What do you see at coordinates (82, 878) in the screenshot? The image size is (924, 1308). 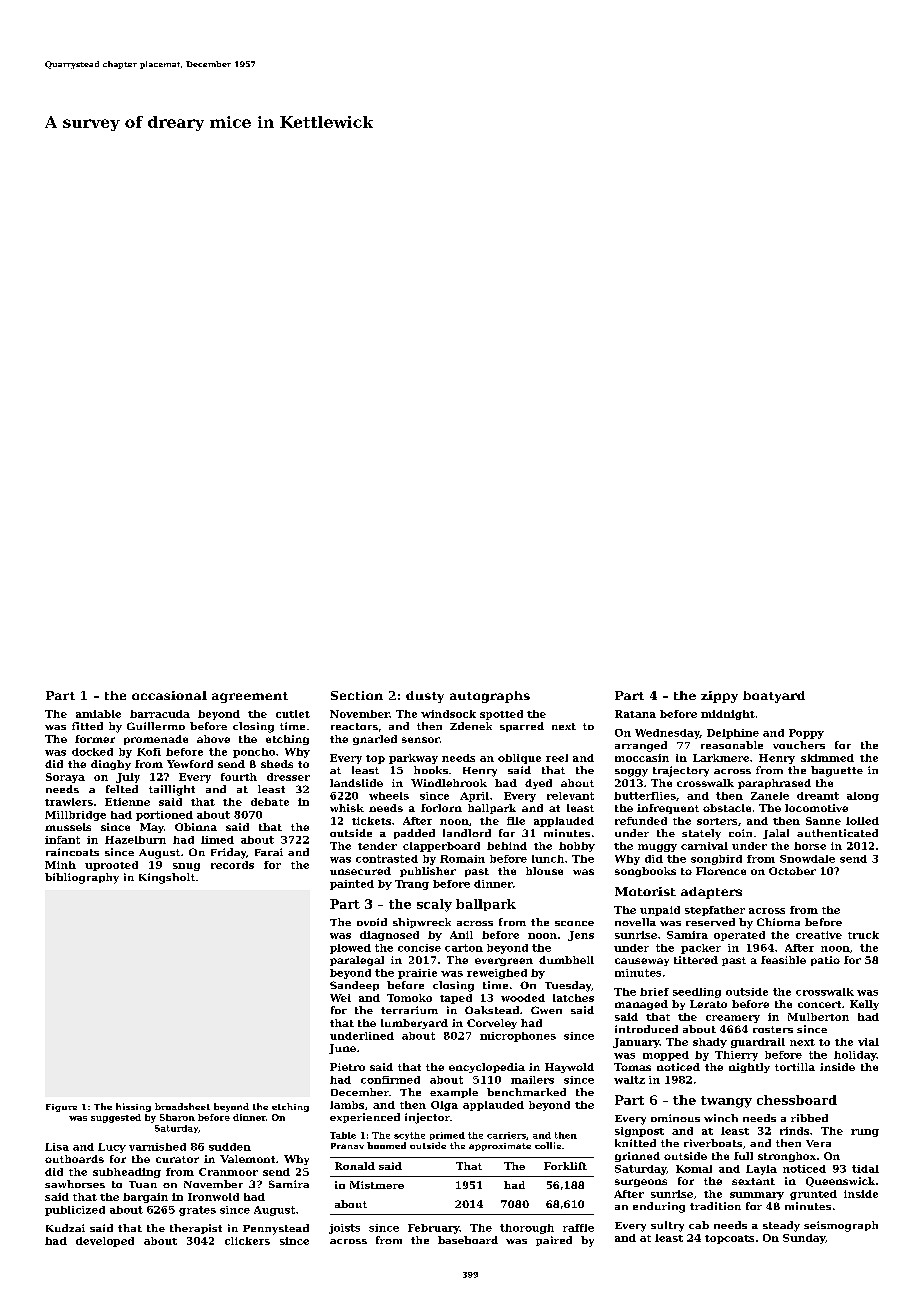 I see `bibliography` at bounding box center [82, 878].
